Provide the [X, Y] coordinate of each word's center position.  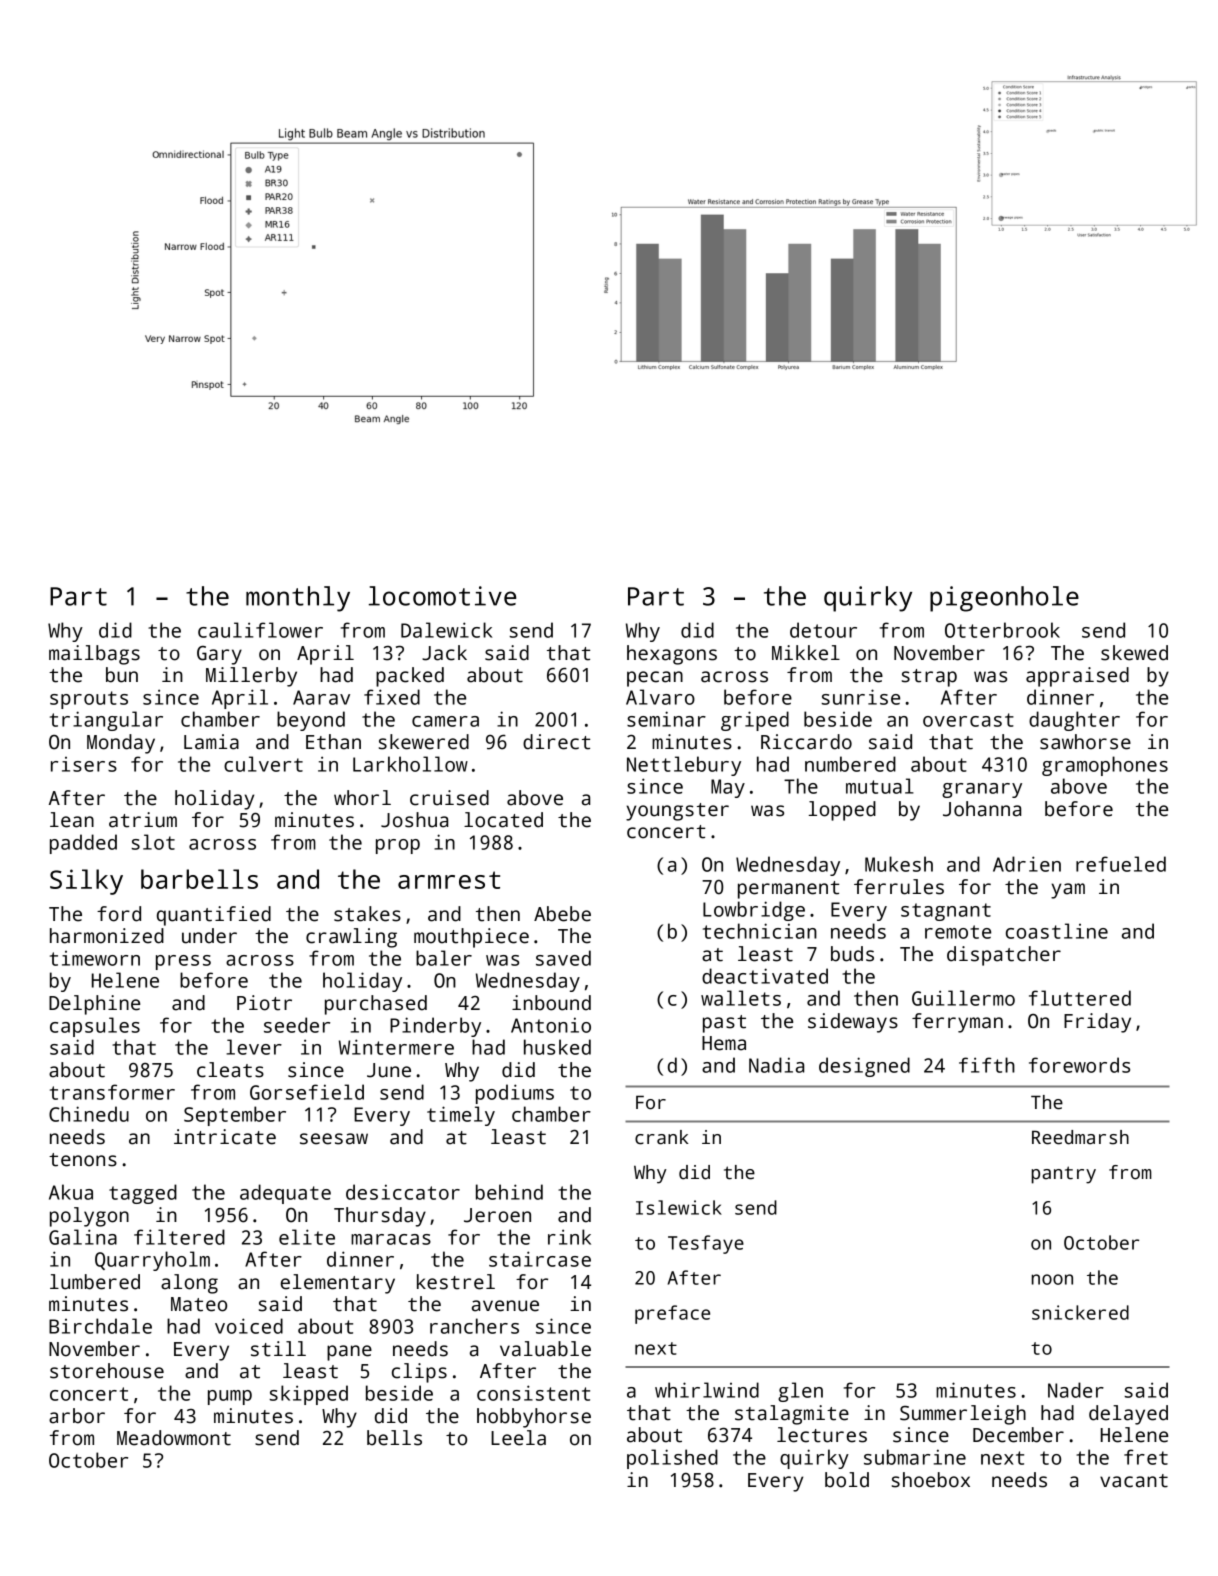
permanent [788, 890]
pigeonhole [1004, 599]
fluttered [1080, 998]
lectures [822, 1435]
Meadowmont [174, 1438]
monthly [298, 599]
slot [153, 842]
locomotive [442, 596]
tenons [83, 1160]
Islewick [679, 1207]
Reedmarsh [1080, 1137]
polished [672, 1459]
